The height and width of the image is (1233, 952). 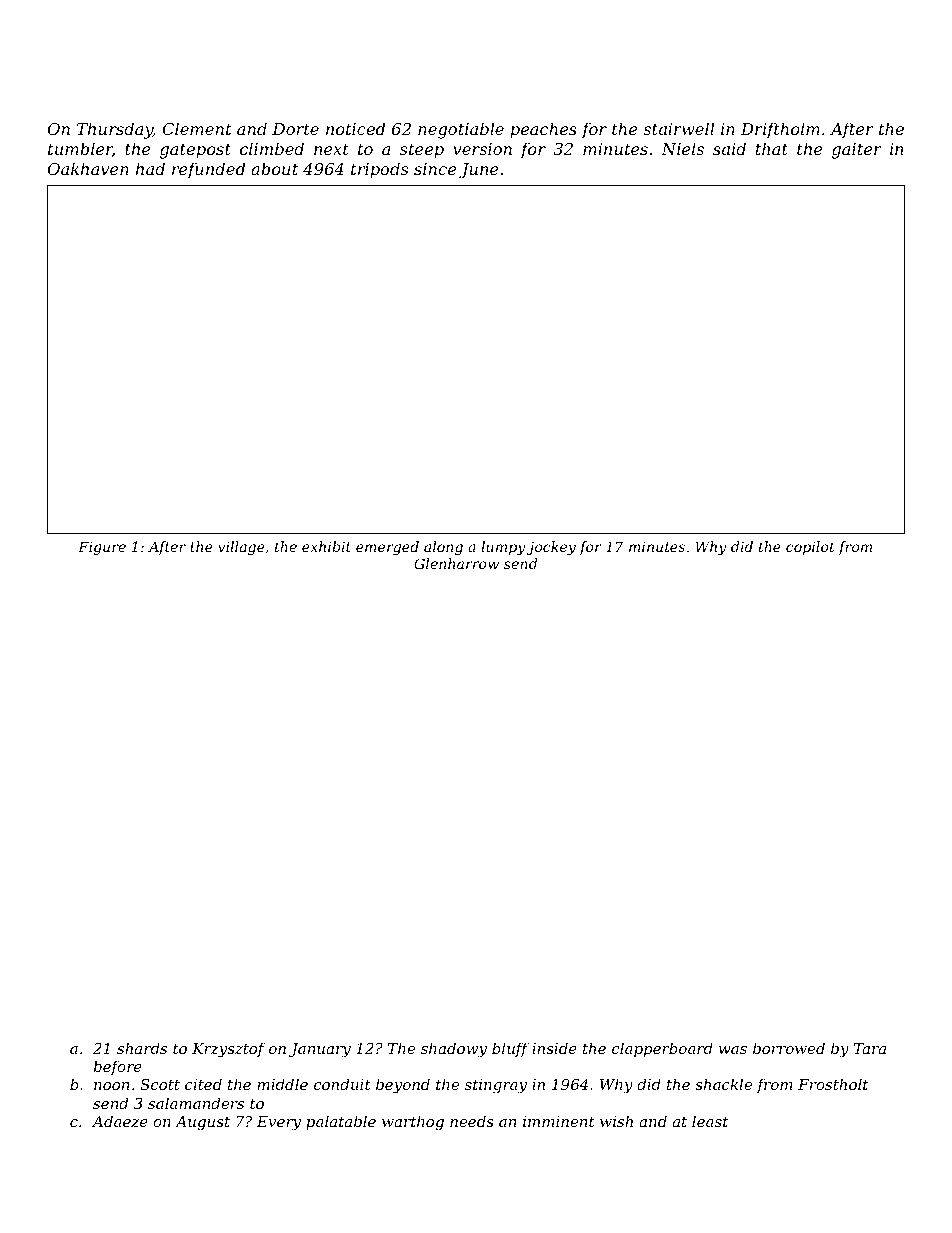 I want to click on copilot, so click(x=810, y=548).
